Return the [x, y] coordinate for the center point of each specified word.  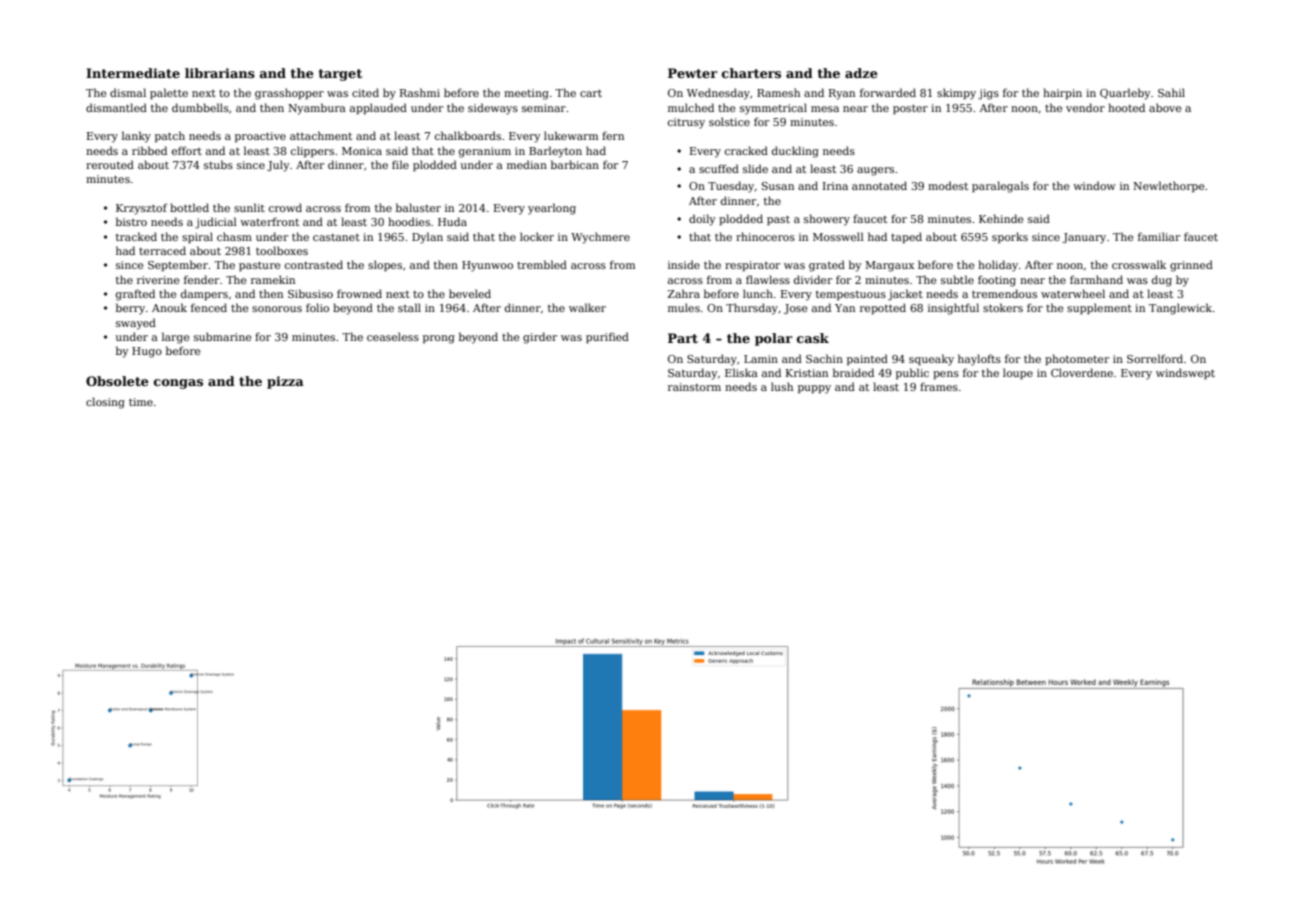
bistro [131, 221]
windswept [1185, 373]
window [1094, 185]
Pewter [693, 73]
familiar [1159, 236]
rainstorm [694, 387]
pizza [285, 382]
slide [755, 168]
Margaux [889, 266]
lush [782, 386]
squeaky [931, 360]
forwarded [888, 92]
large [175, 338]
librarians [220, 73]
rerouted [110, 164]
